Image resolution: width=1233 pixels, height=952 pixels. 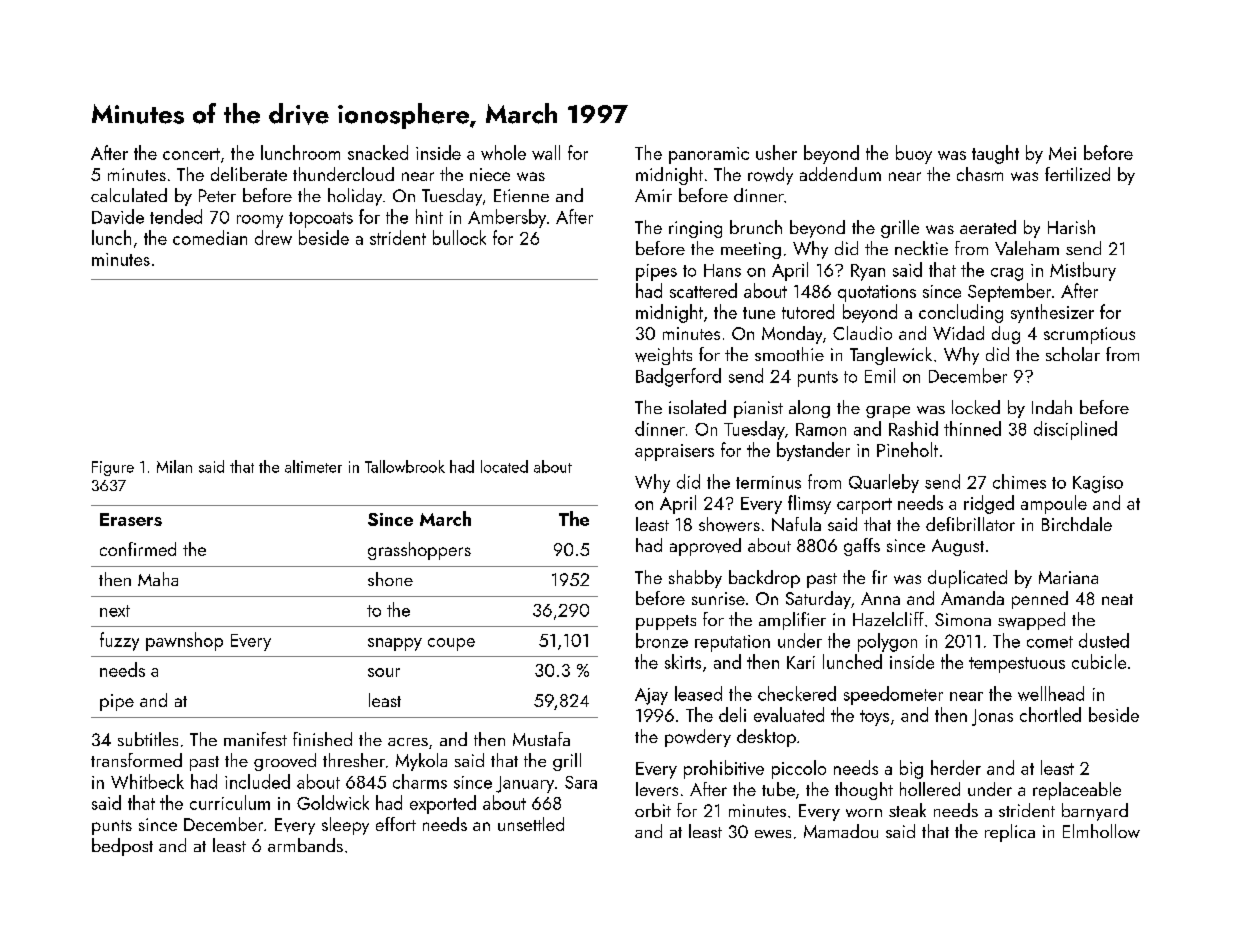 I want to click on Jonas, so click(x=992, y=717).
